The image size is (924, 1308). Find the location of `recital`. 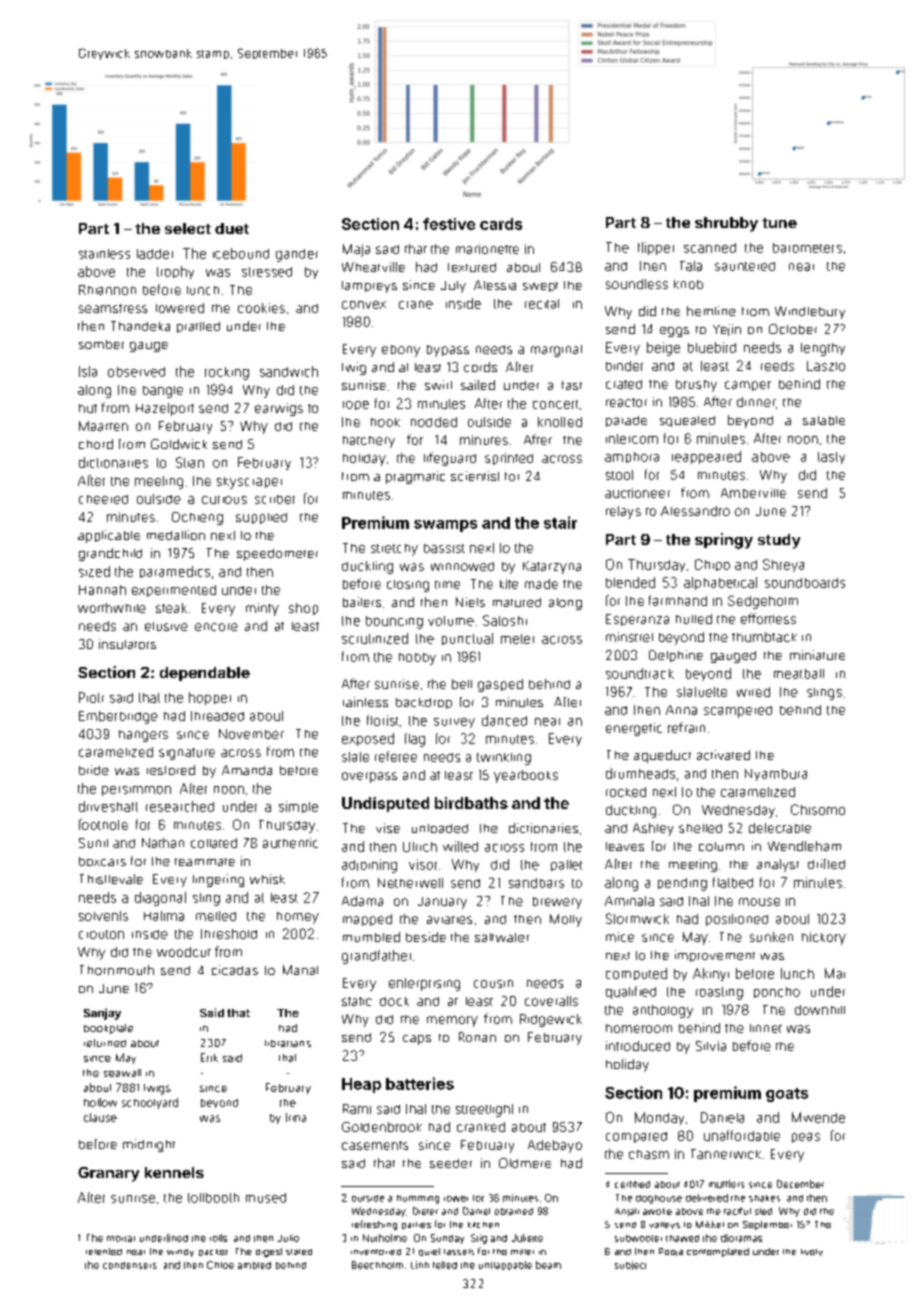

recital is located at coordinates (542, 304).
